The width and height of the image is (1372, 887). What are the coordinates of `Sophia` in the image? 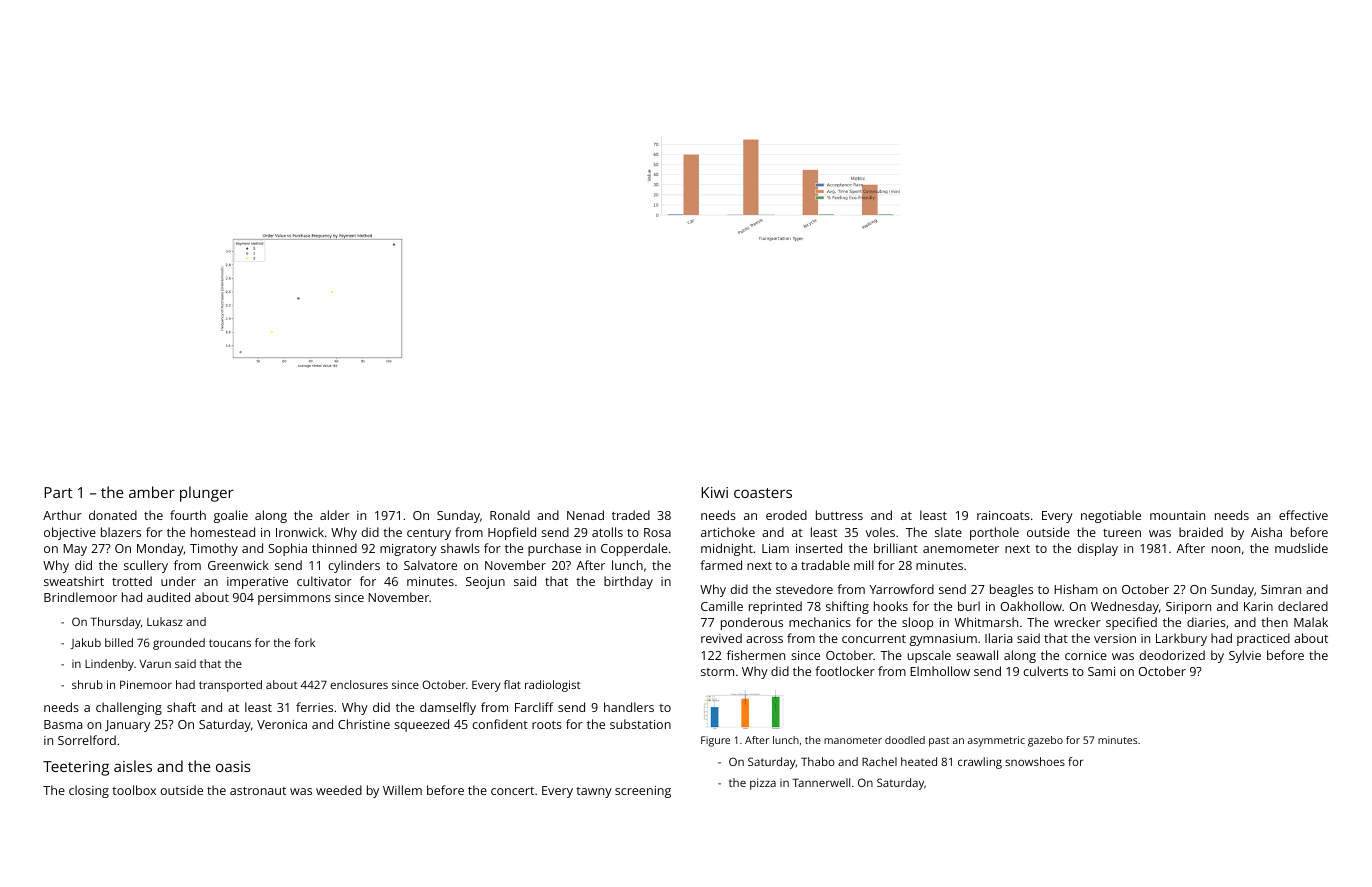 It's located at (287, 549).
